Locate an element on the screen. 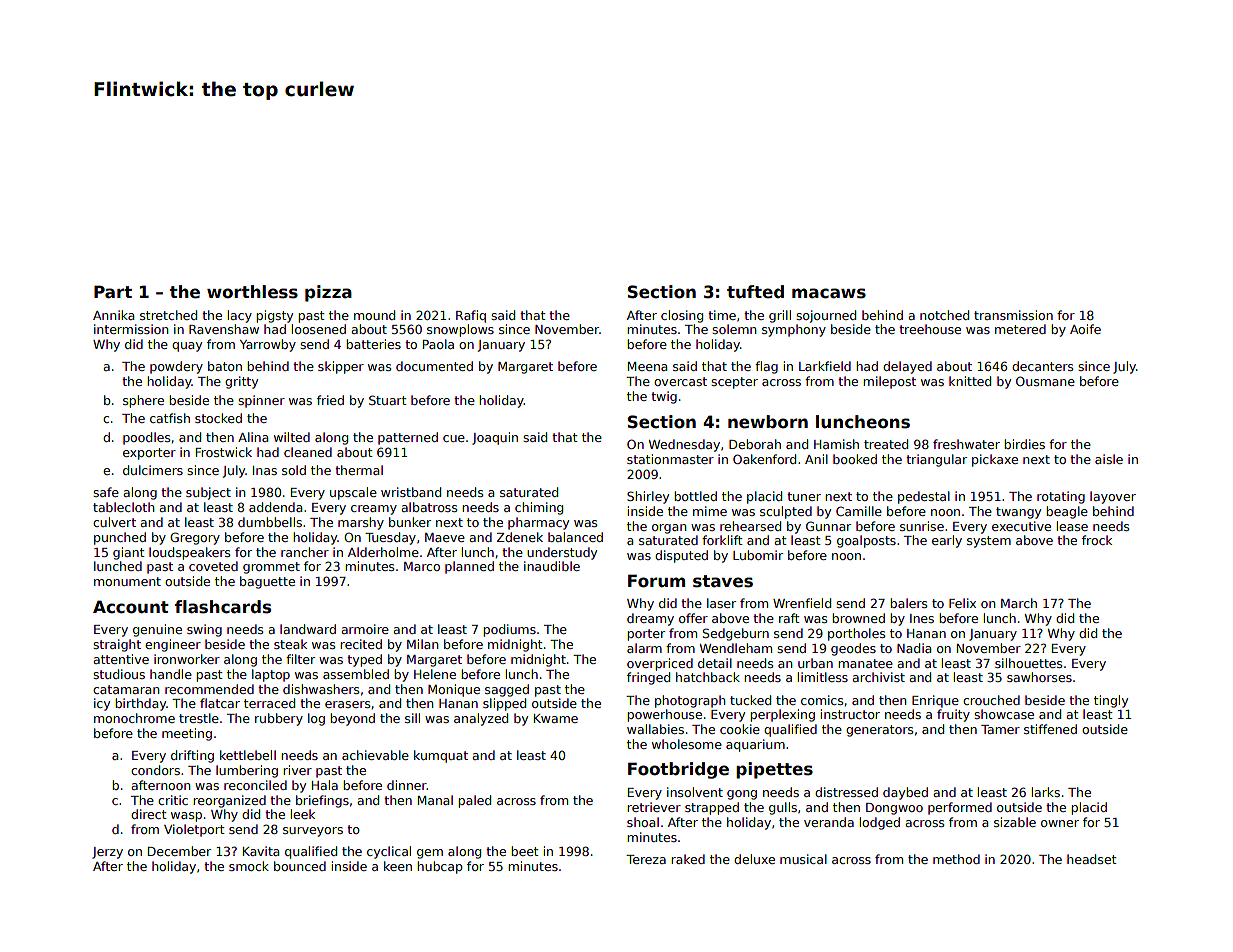 The width and height of the screenshot is (1233, 952). urban is located at coordinates (815, 663).
